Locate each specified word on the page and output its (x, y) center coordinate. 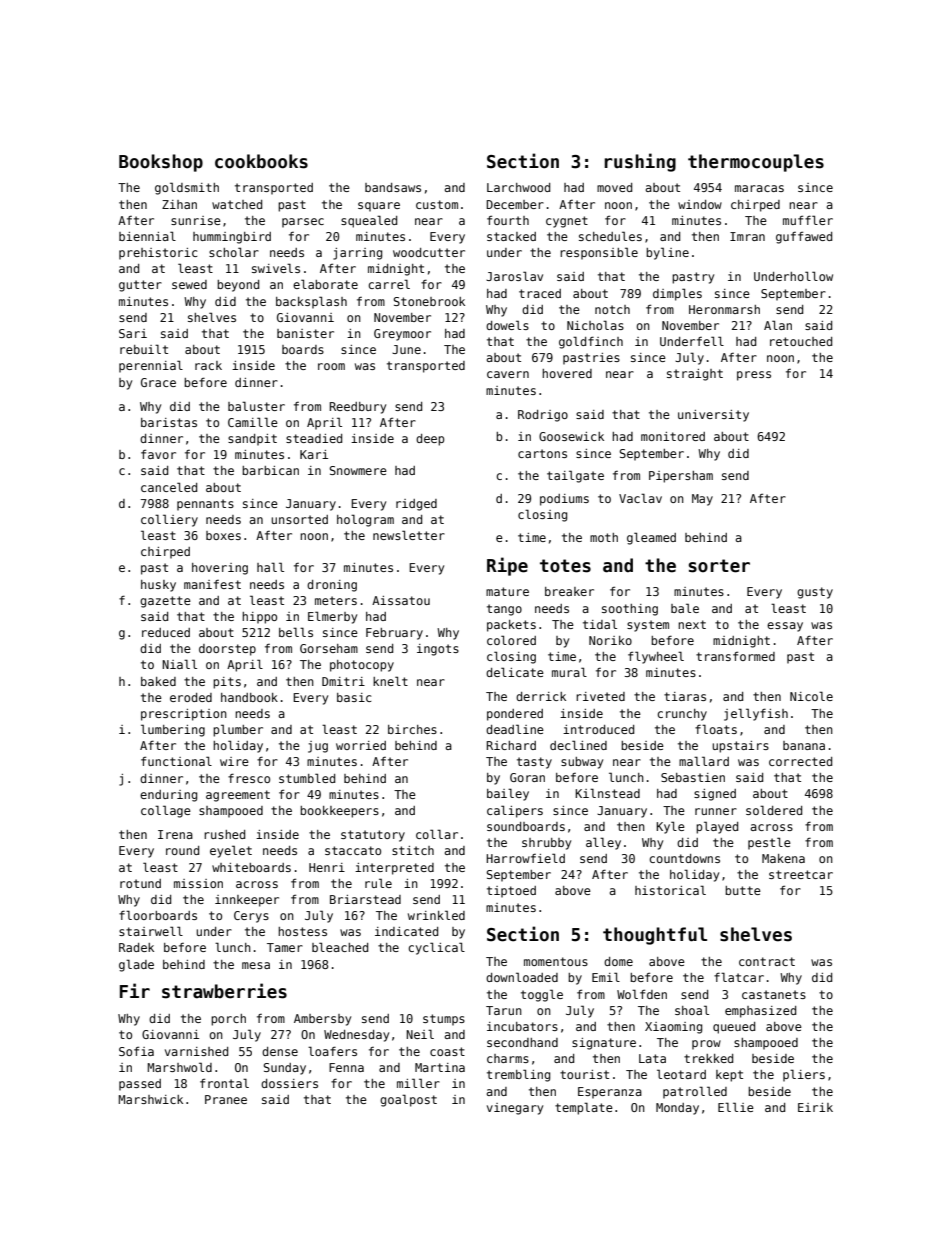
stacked (511, 236)
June (406, 349)
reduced (166, 632)
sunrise (196, 220)
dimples (677, 294)
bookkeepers (339, 812)
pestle (769, 843)
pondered (515, 715)
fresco (249, 778)
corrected (800, 761)
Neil (420, 1034)
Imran (747, 236)
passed (140, 1085)
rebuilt (144, 349)
